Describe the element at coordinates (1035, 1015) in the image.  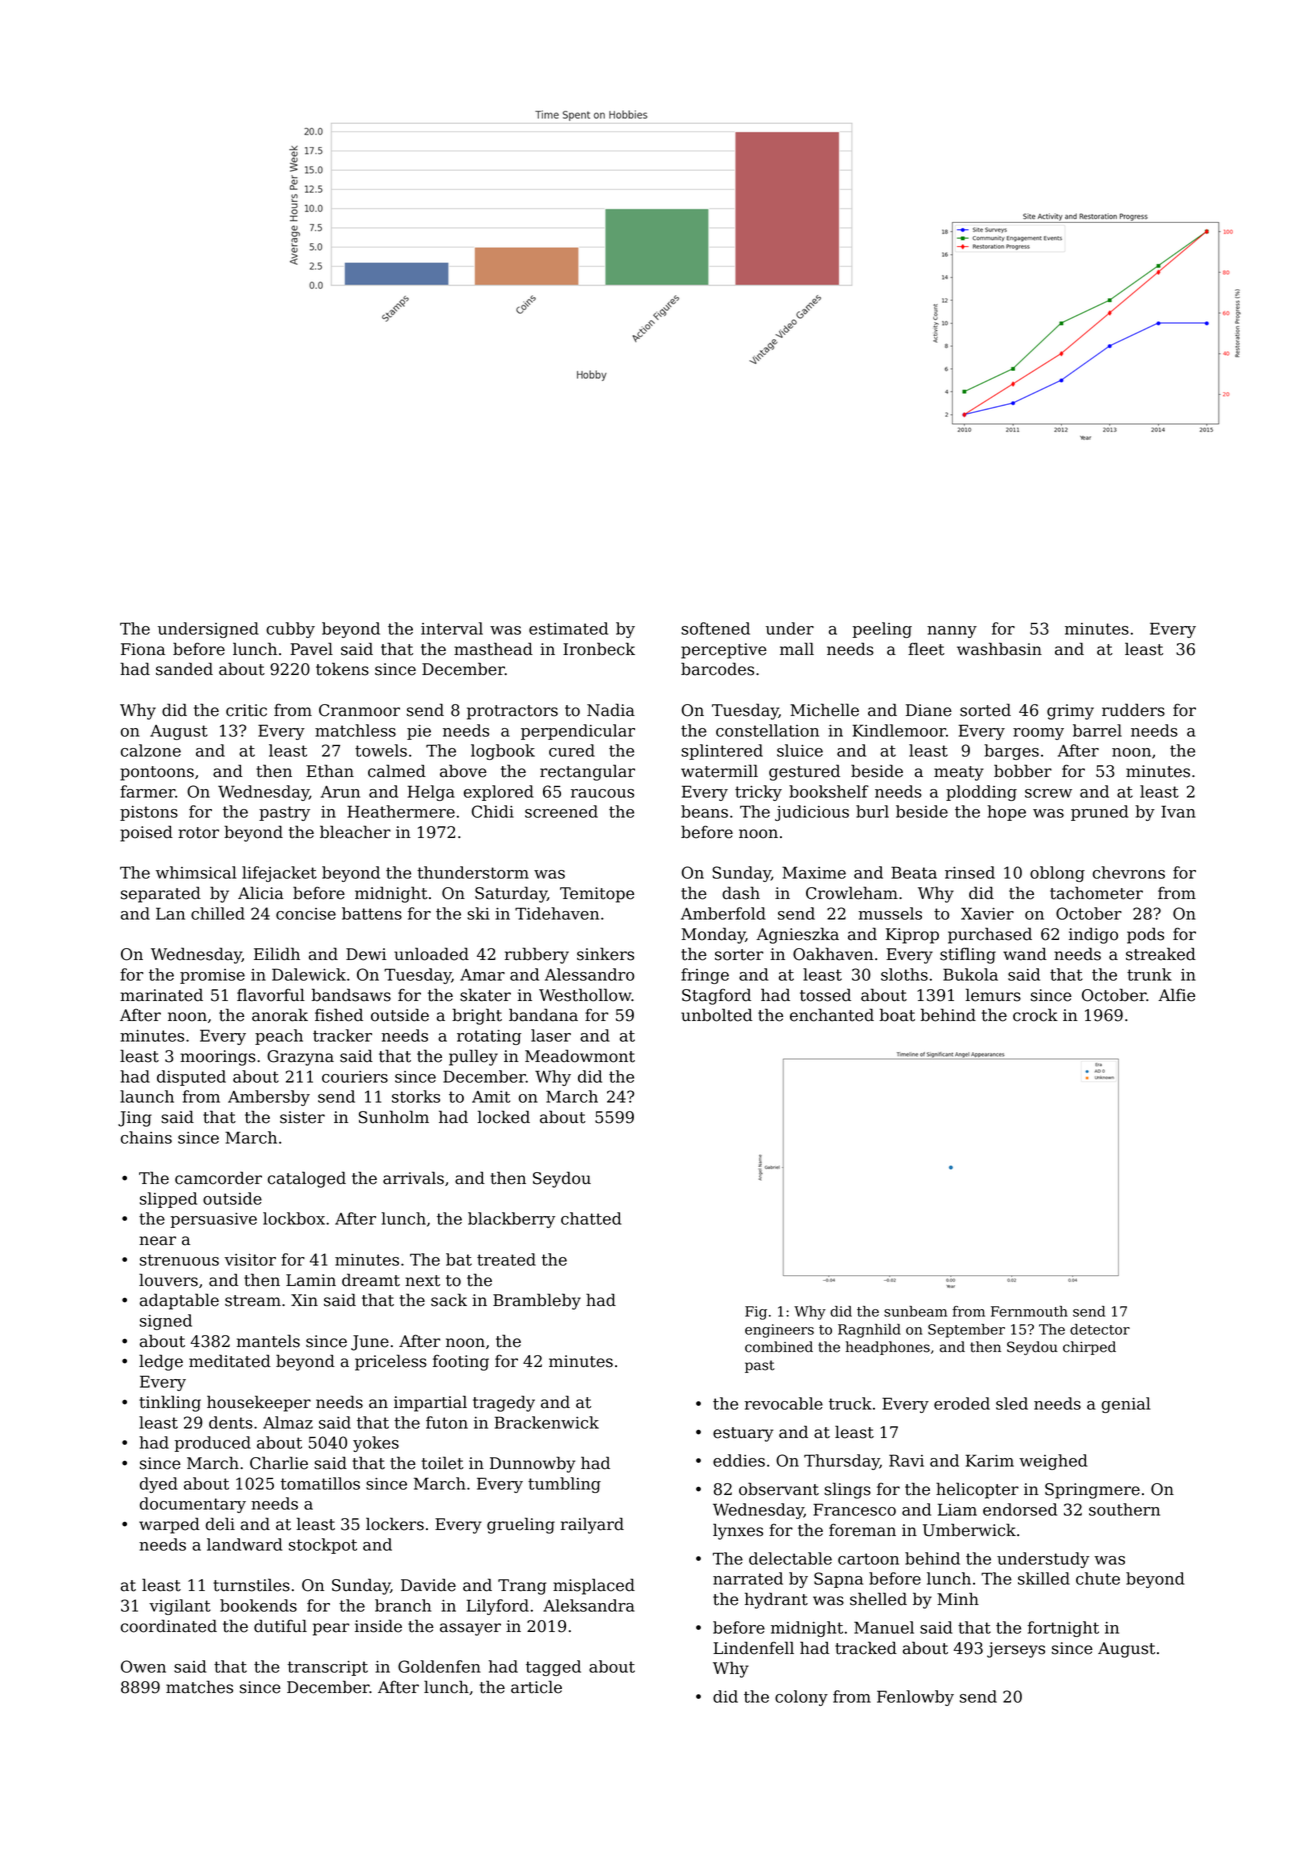
I see `crock` at that location.
